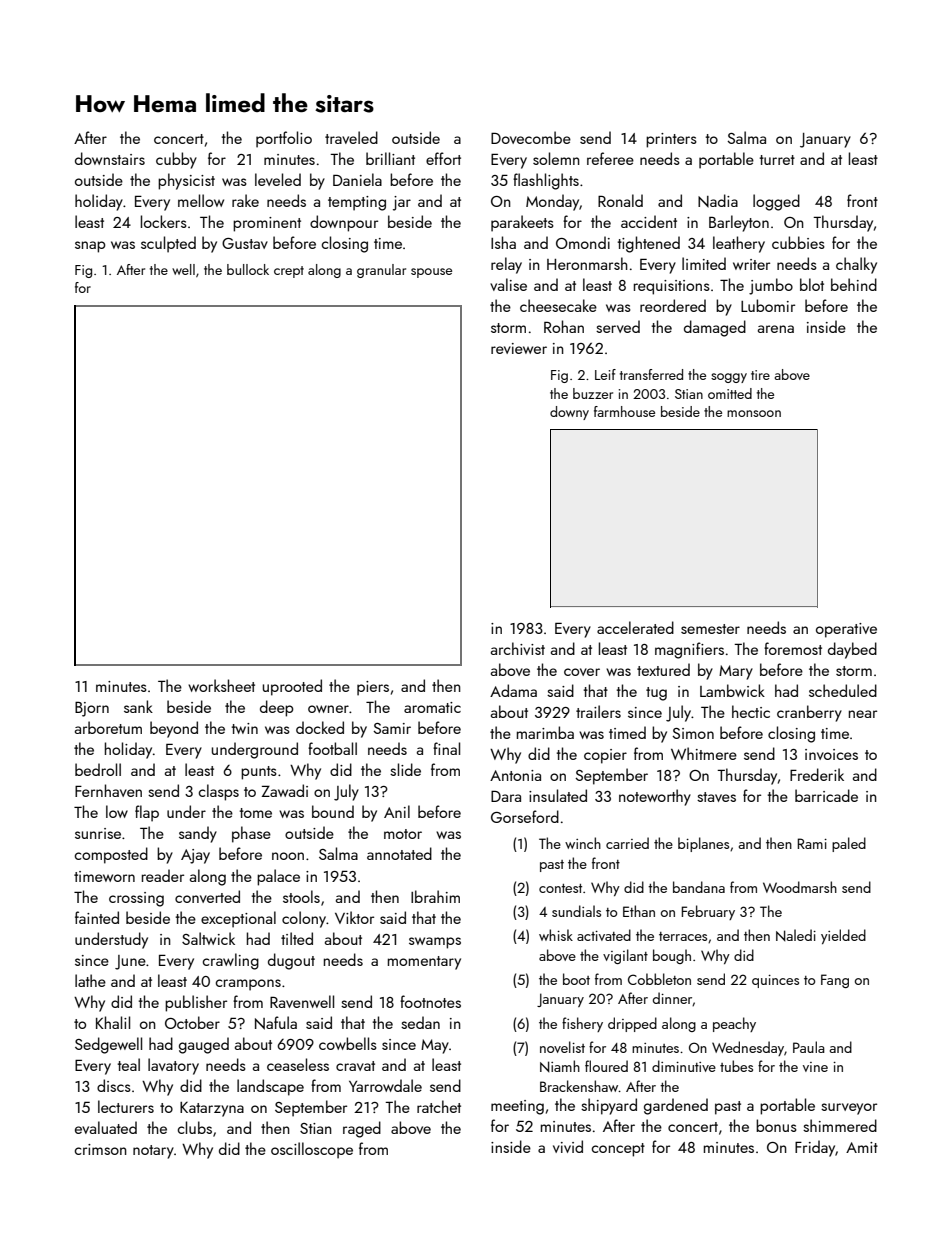  Describe the element at coordinates (609, 1106) in the document. I see `shipyard` at that location.
